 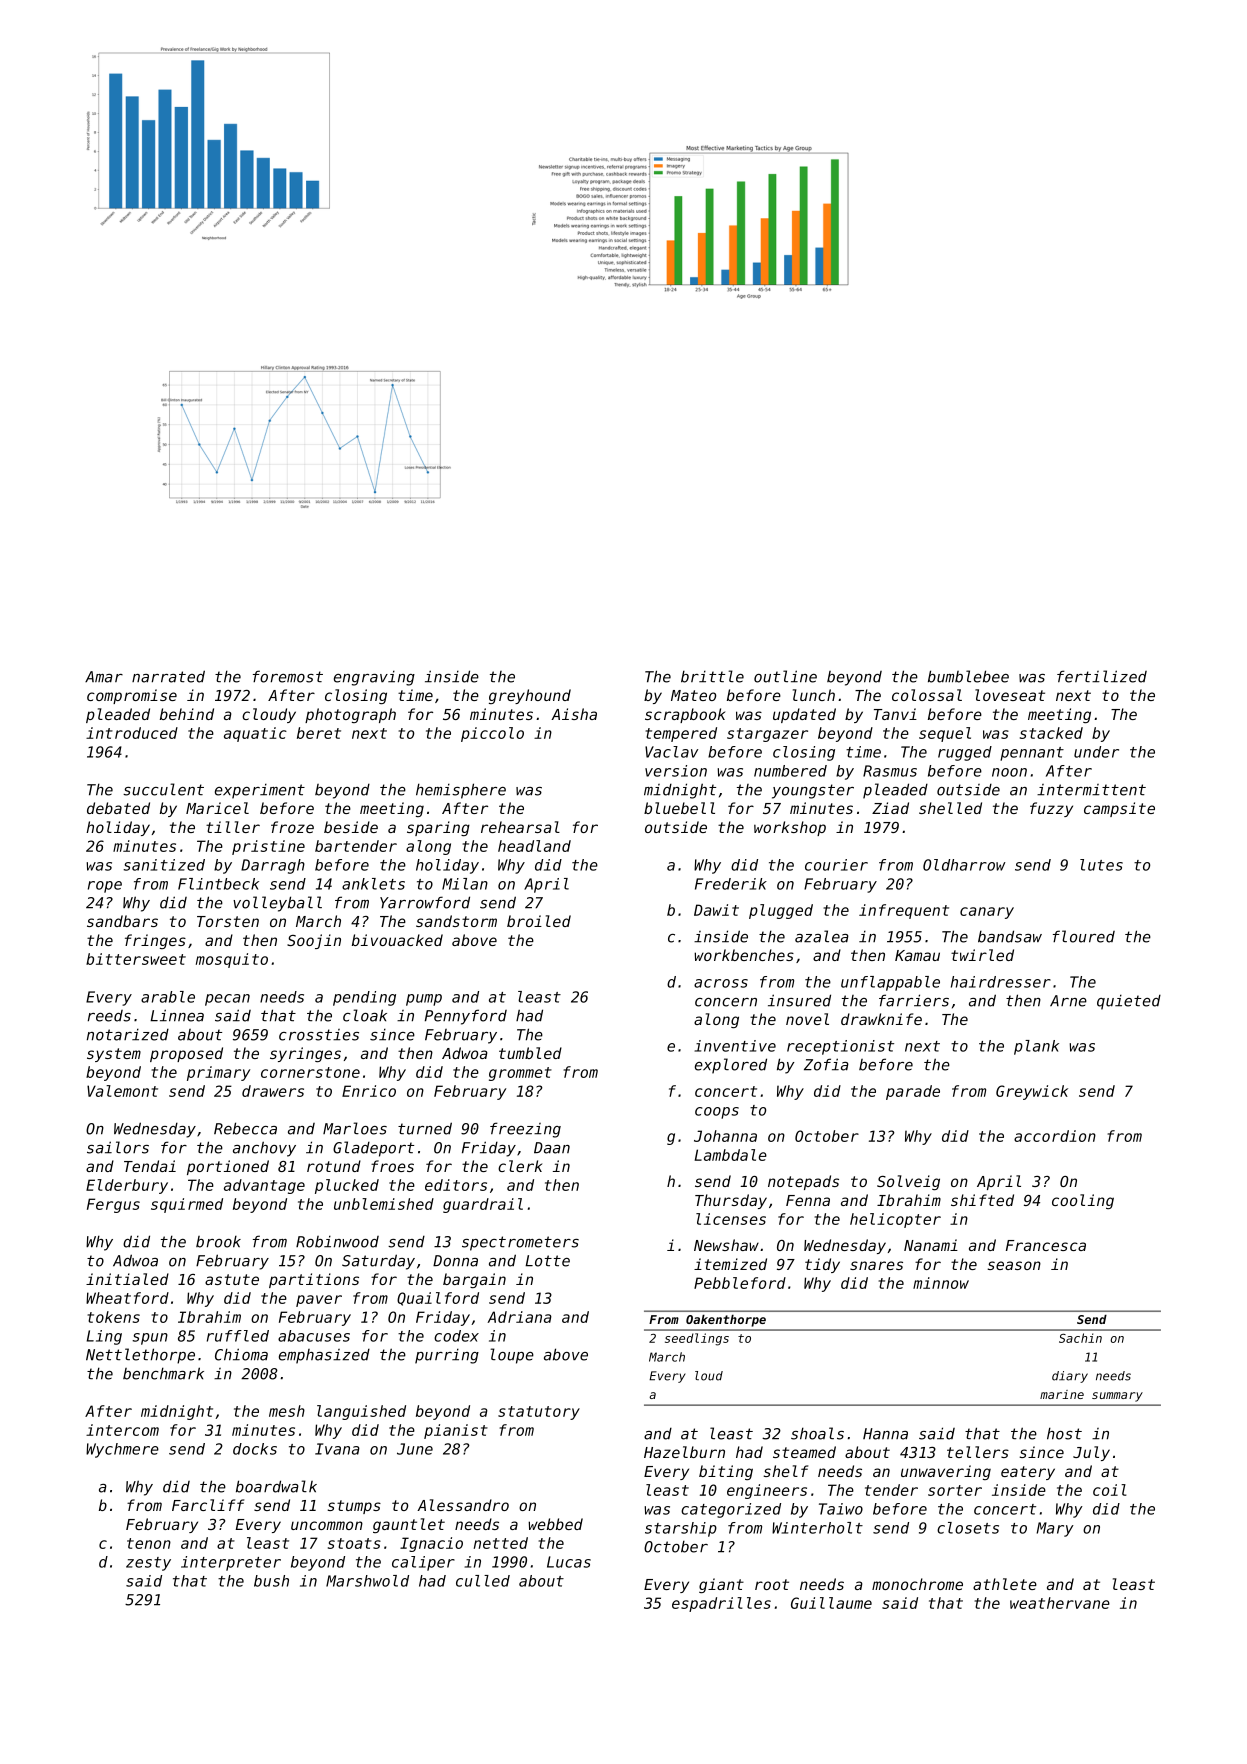 I want to click on brittle, so click(x=712, y=676).
